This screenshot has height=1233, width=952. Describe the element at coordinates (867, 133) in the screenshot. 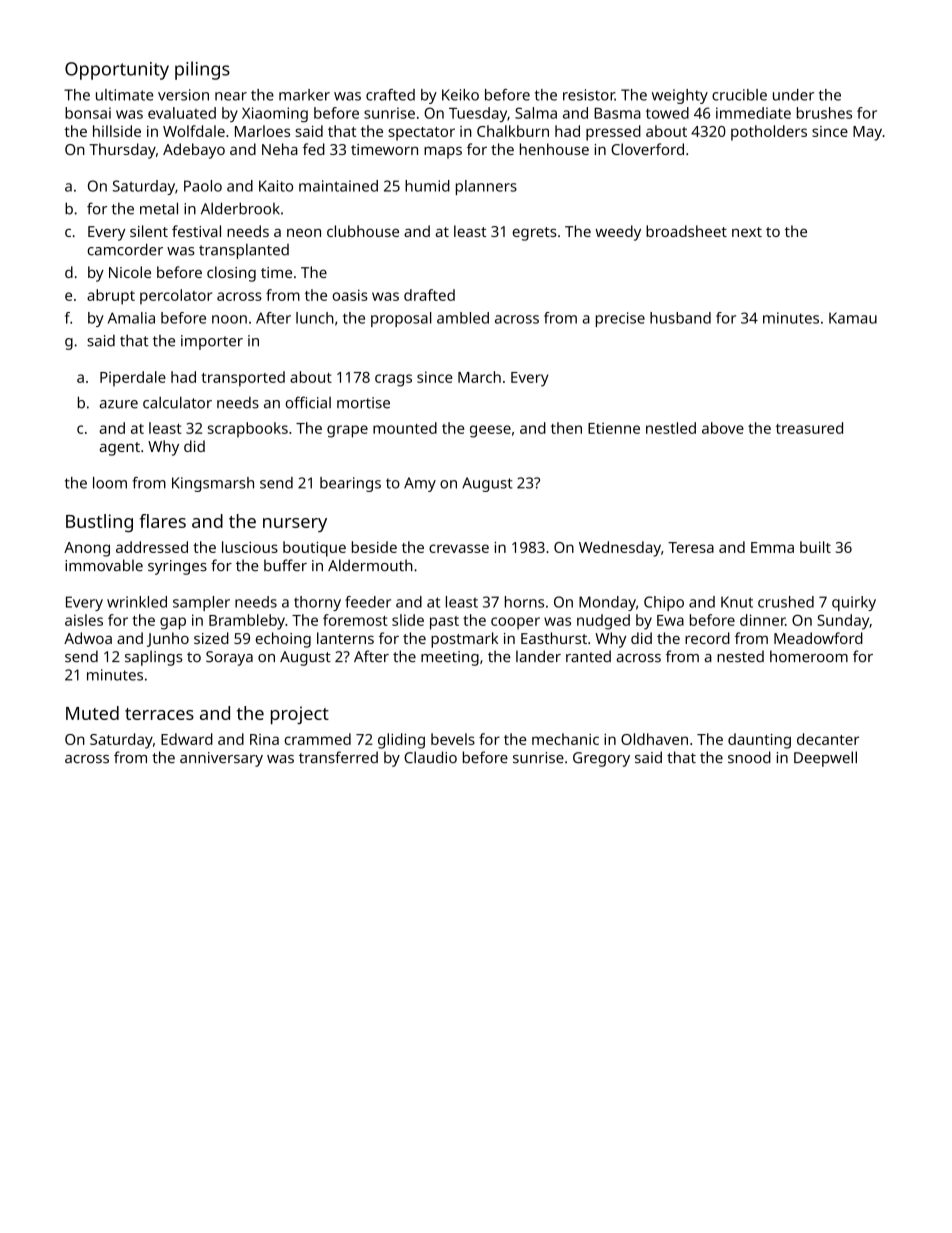

I see `May` at that location.
